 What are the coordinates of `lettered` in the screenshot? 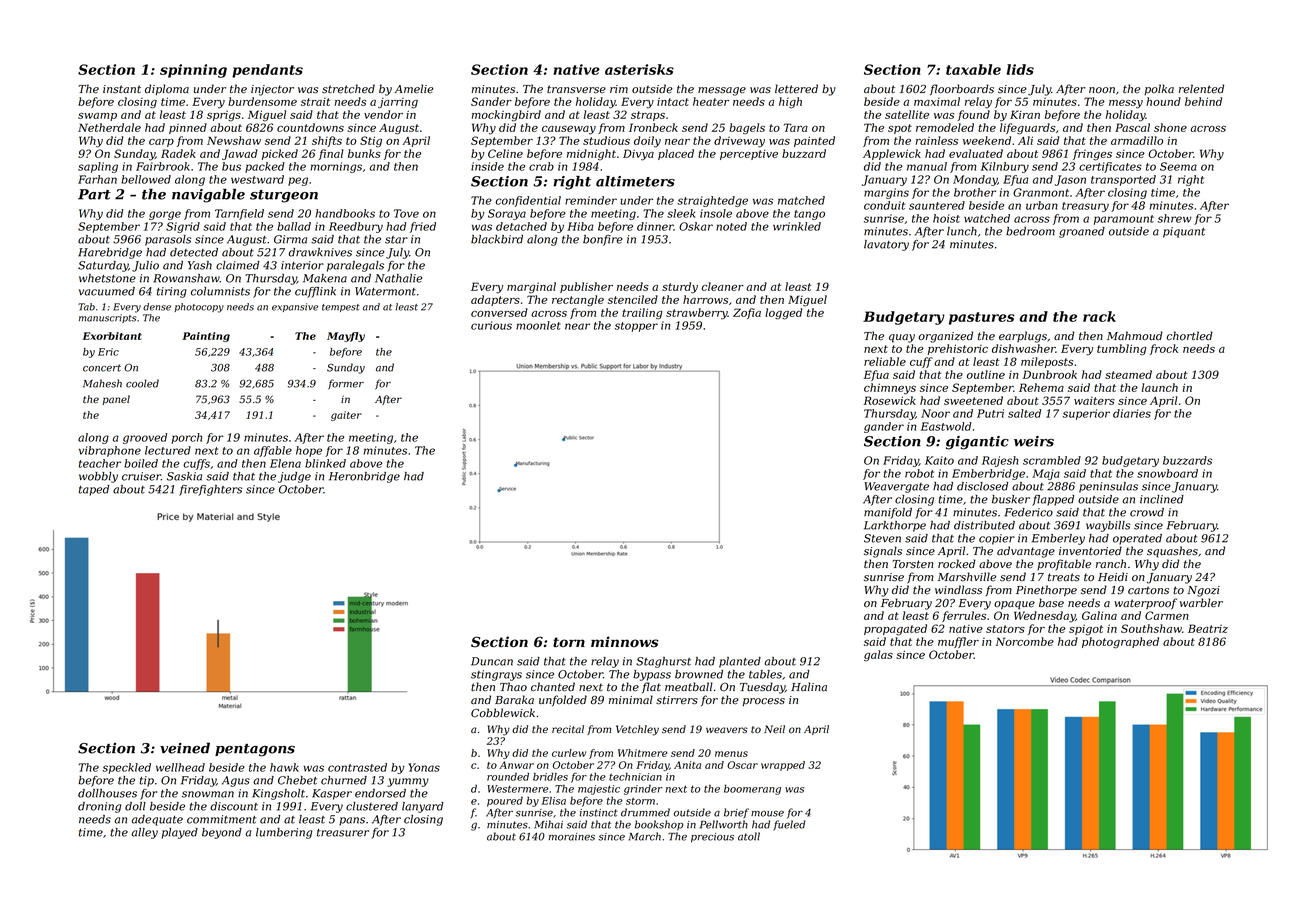 It's located at (796, 88).
